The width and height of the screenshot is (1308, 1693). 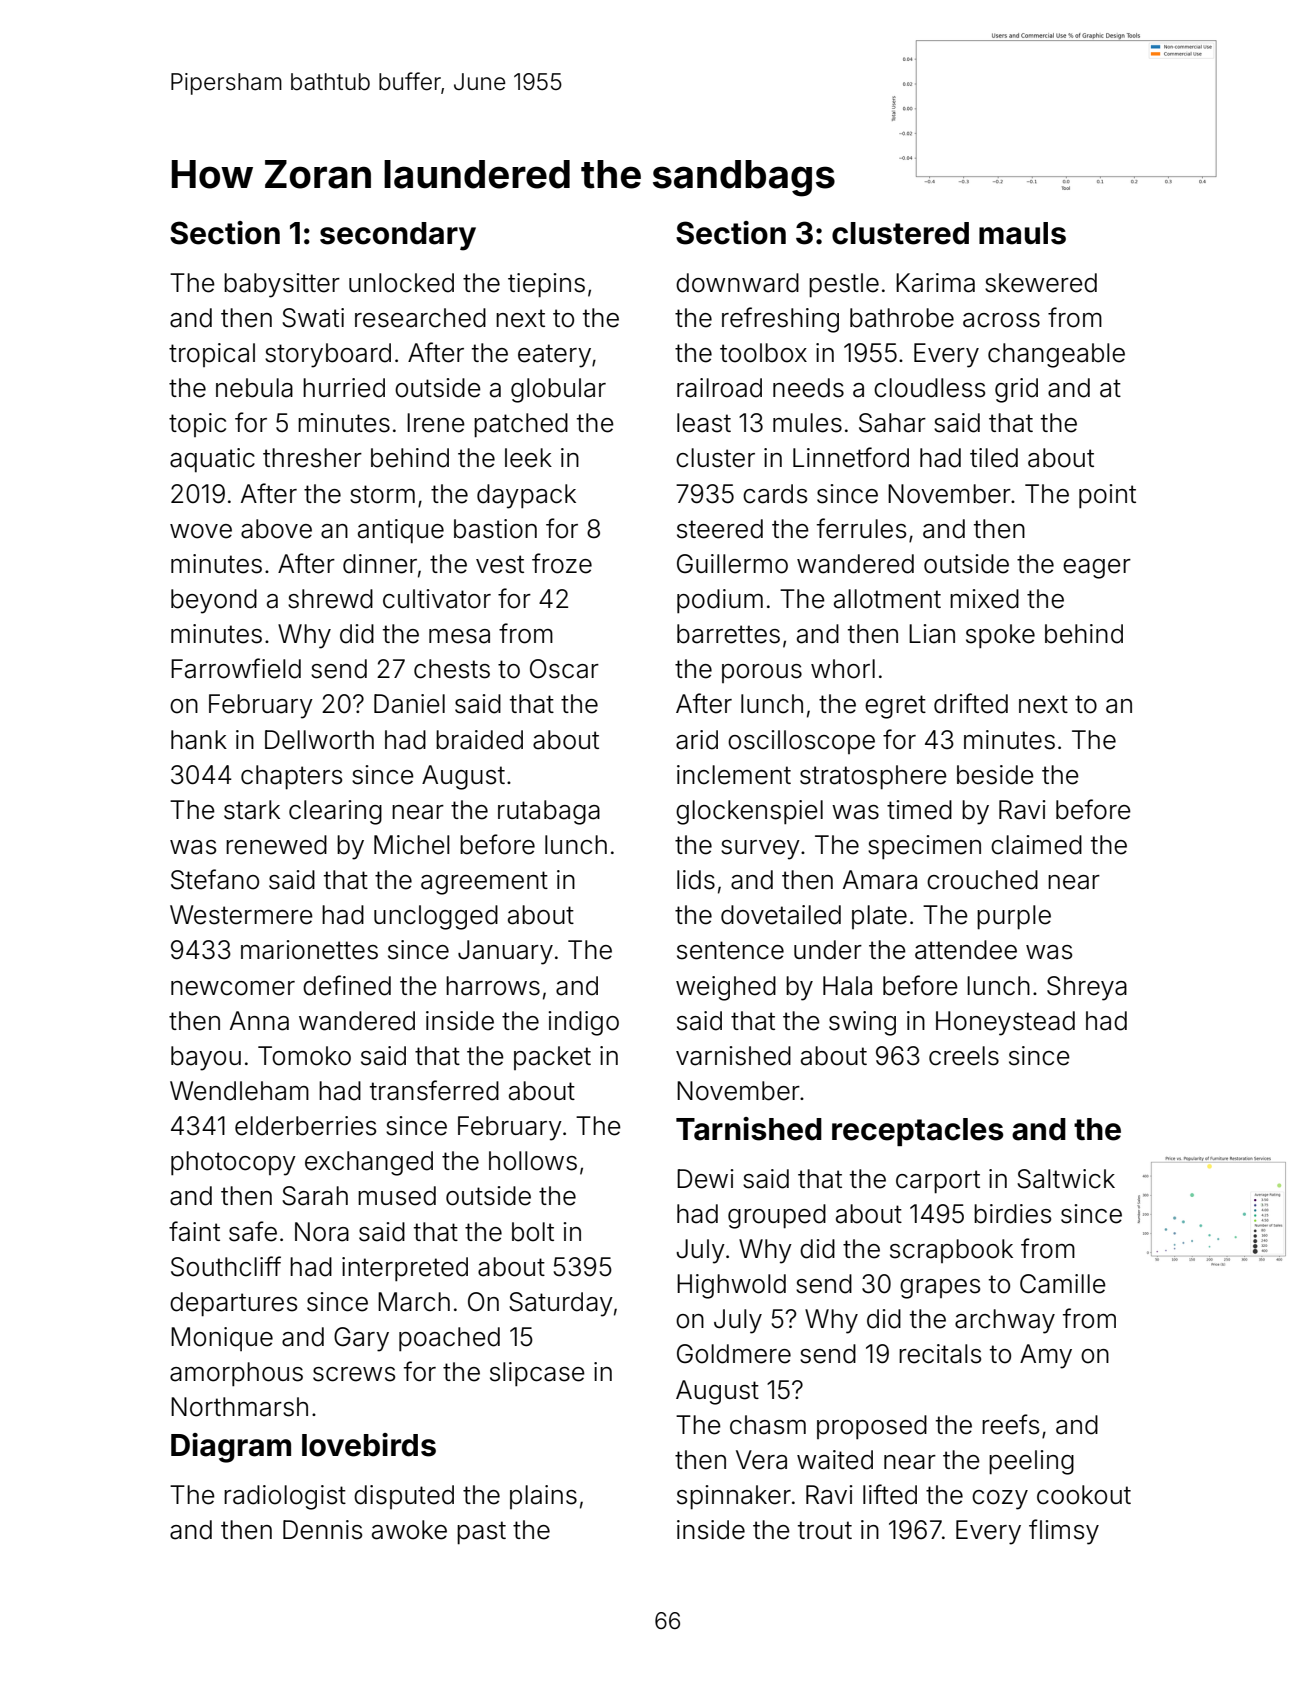 What do you see at coordinates (436, 423) in the screenshot?
I see `Irene` at bounding box center [436, 423].
